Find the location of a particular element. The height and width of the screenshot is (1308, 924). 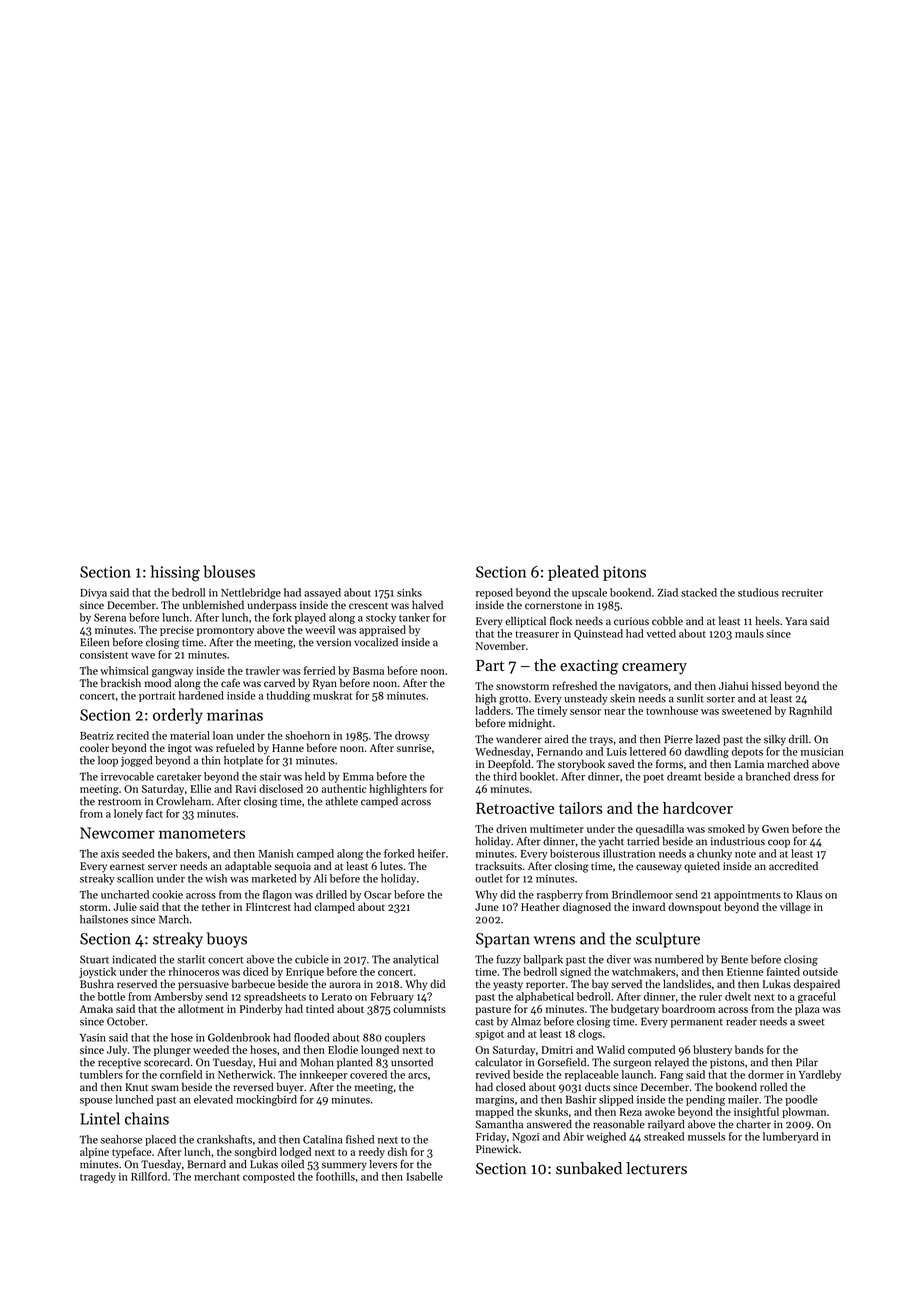

chains is located at coordinates (147, 1118).
